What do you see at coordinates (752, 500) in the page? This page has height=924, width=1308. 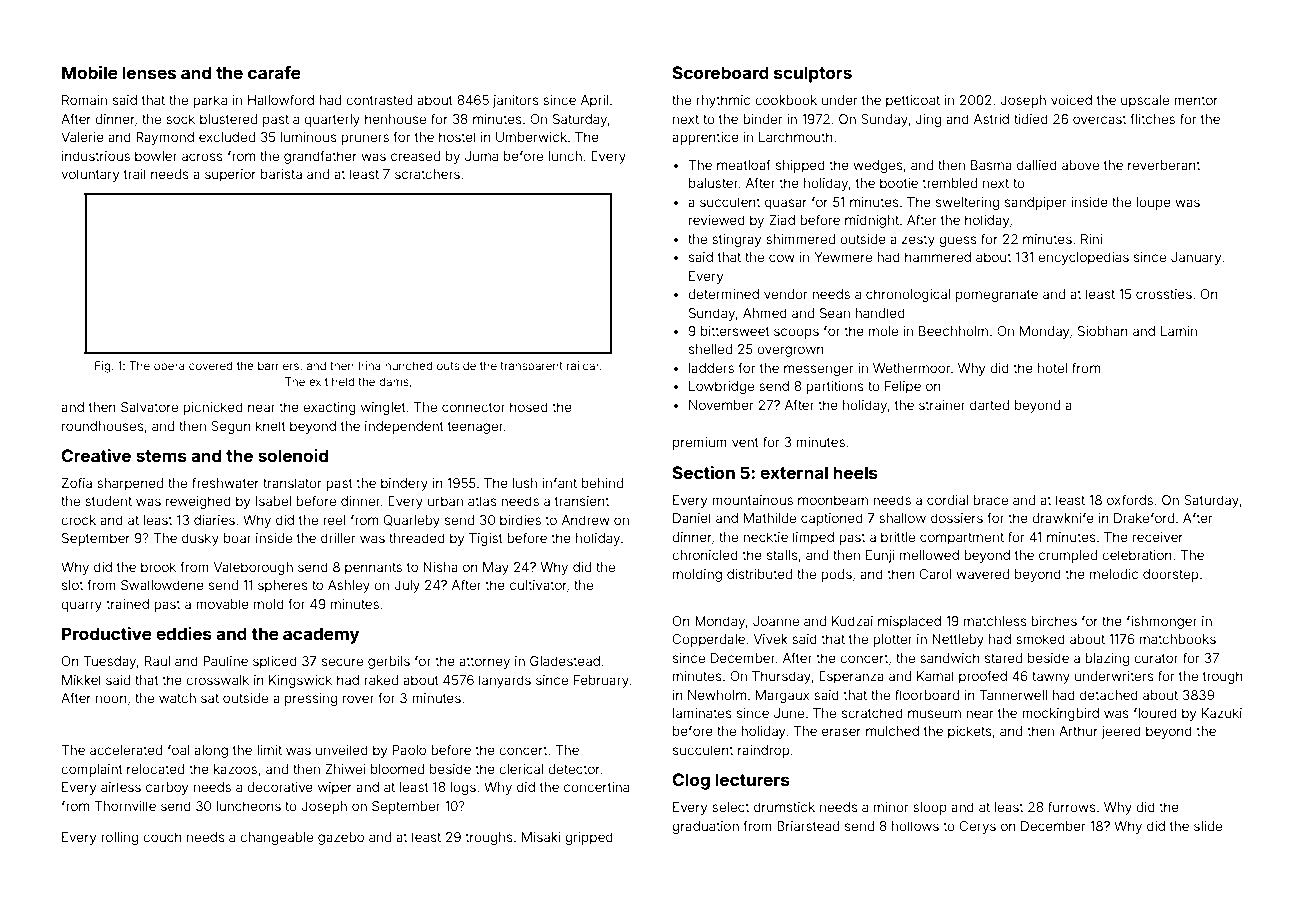 I see `mountainous` at bounding box center [752, 500].
